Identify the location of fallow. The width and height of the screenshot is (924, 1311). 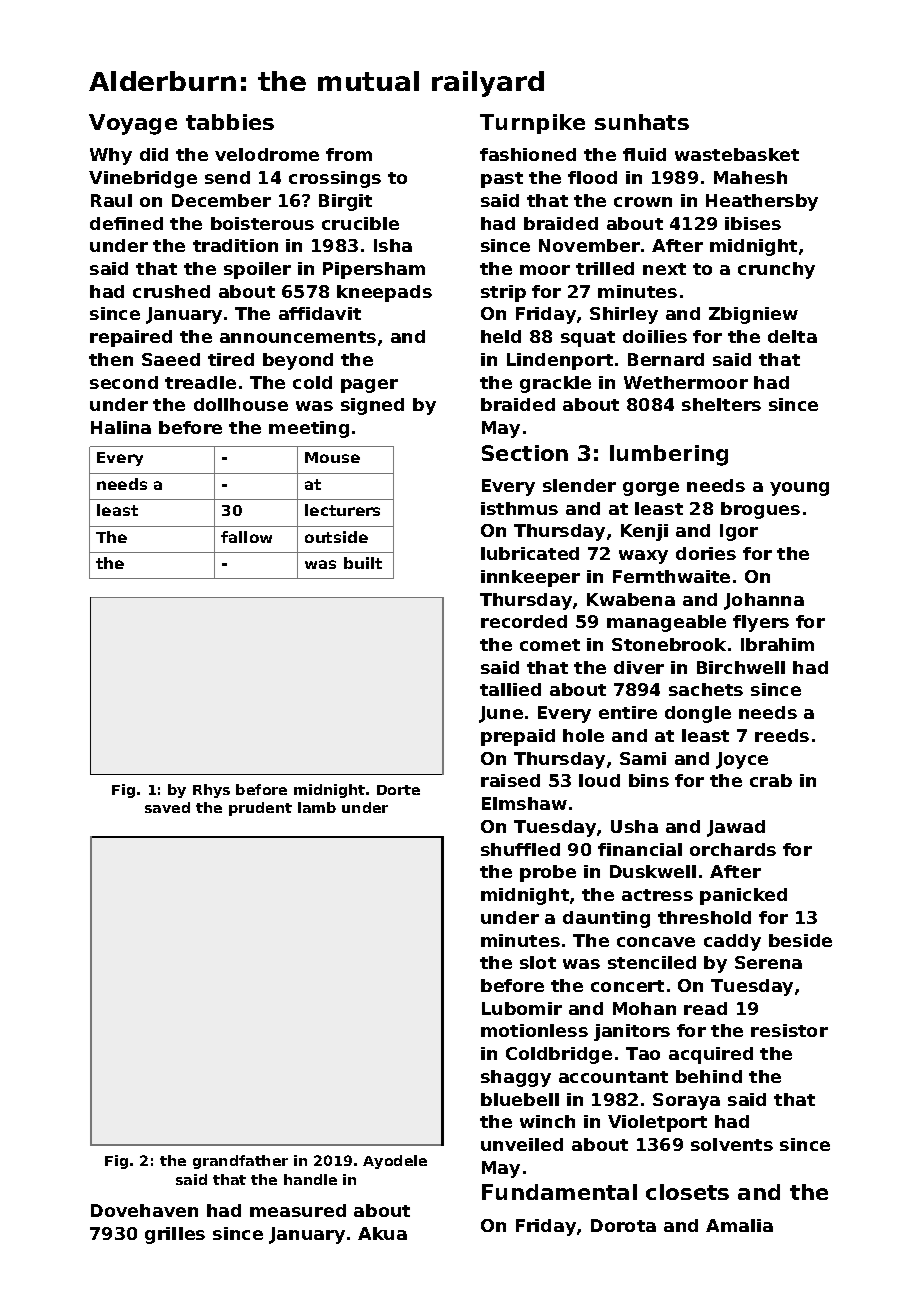
(246, 537).
